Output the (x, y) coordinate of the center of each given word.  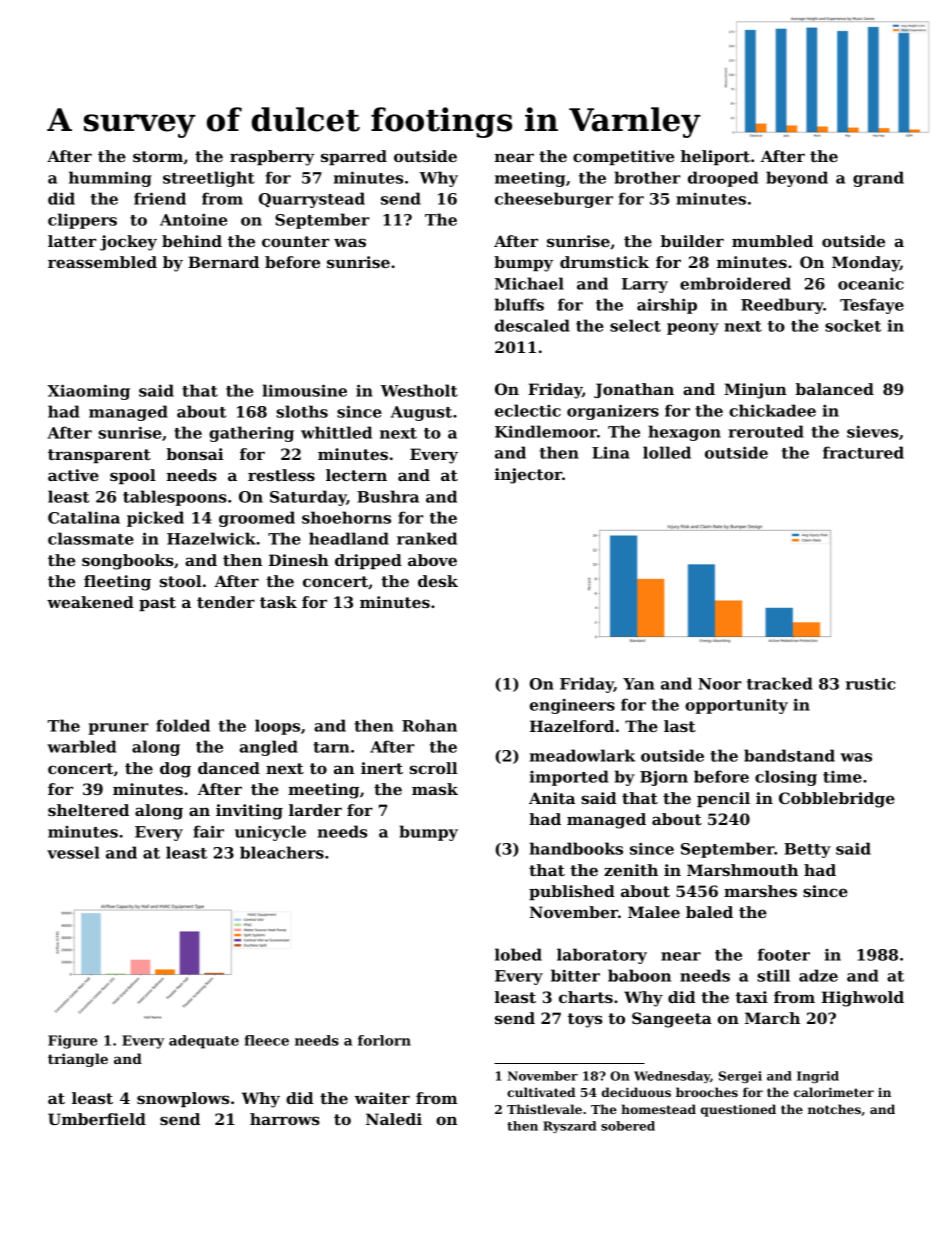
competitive (623, 157)
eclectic (528, 410)
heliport (715, 157)
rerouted (766, 431)
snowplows (183, 1099)
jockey (128, 243)
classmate (91, 538)
